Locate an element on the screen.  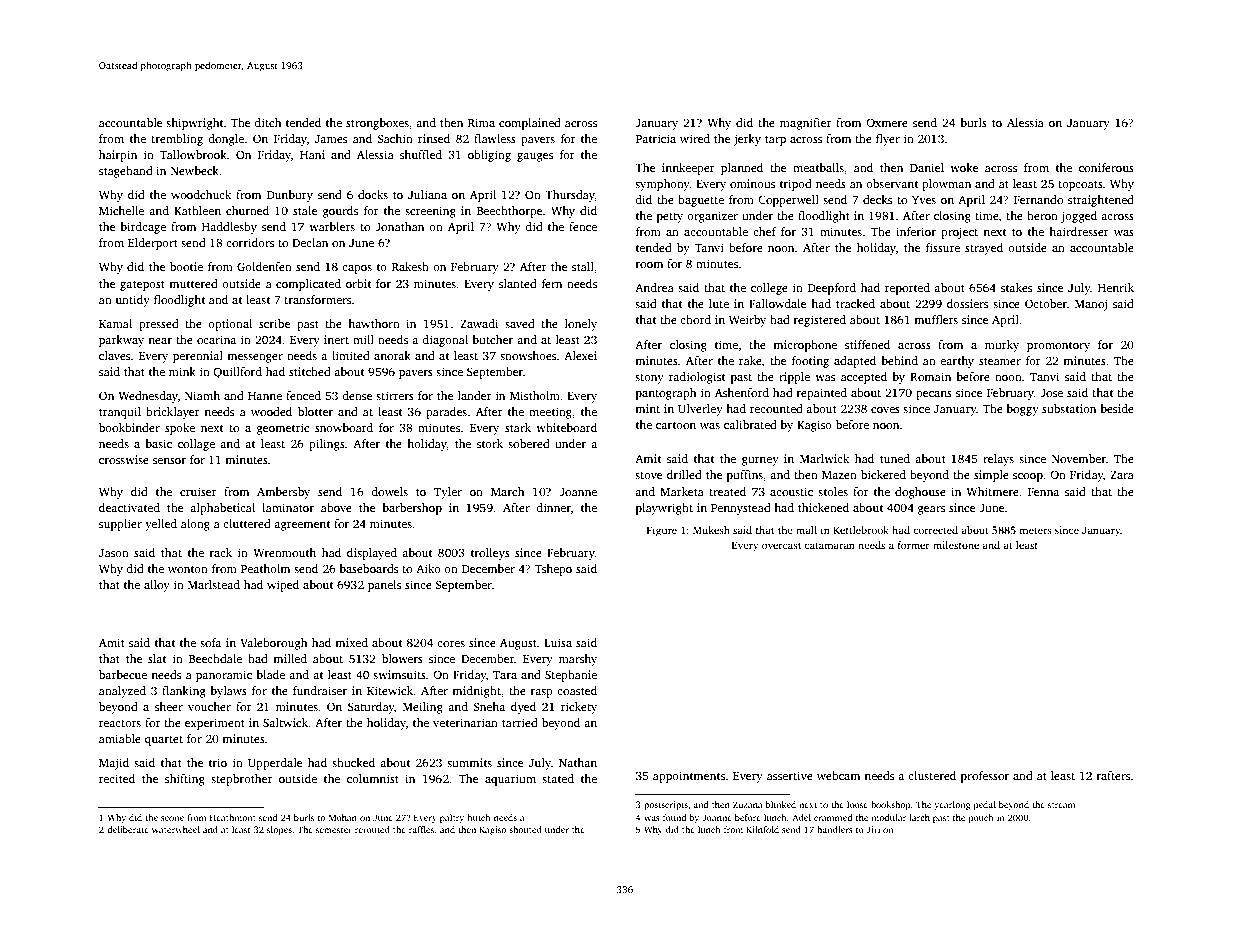
hawthorn is located at coordinates (374, 323).
